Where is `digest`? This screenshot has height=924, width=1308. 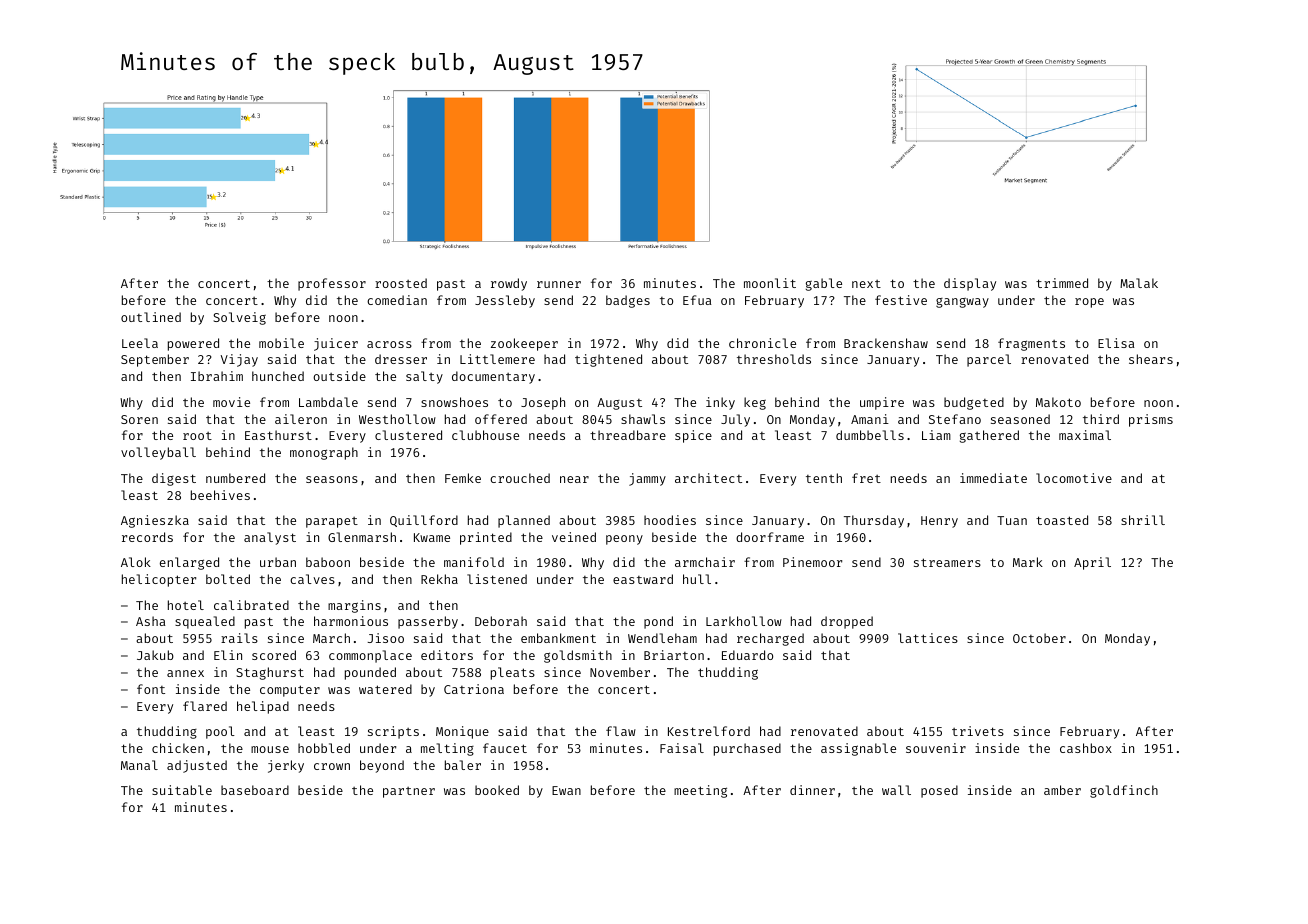 digest is located at coordinates (174, 479).
